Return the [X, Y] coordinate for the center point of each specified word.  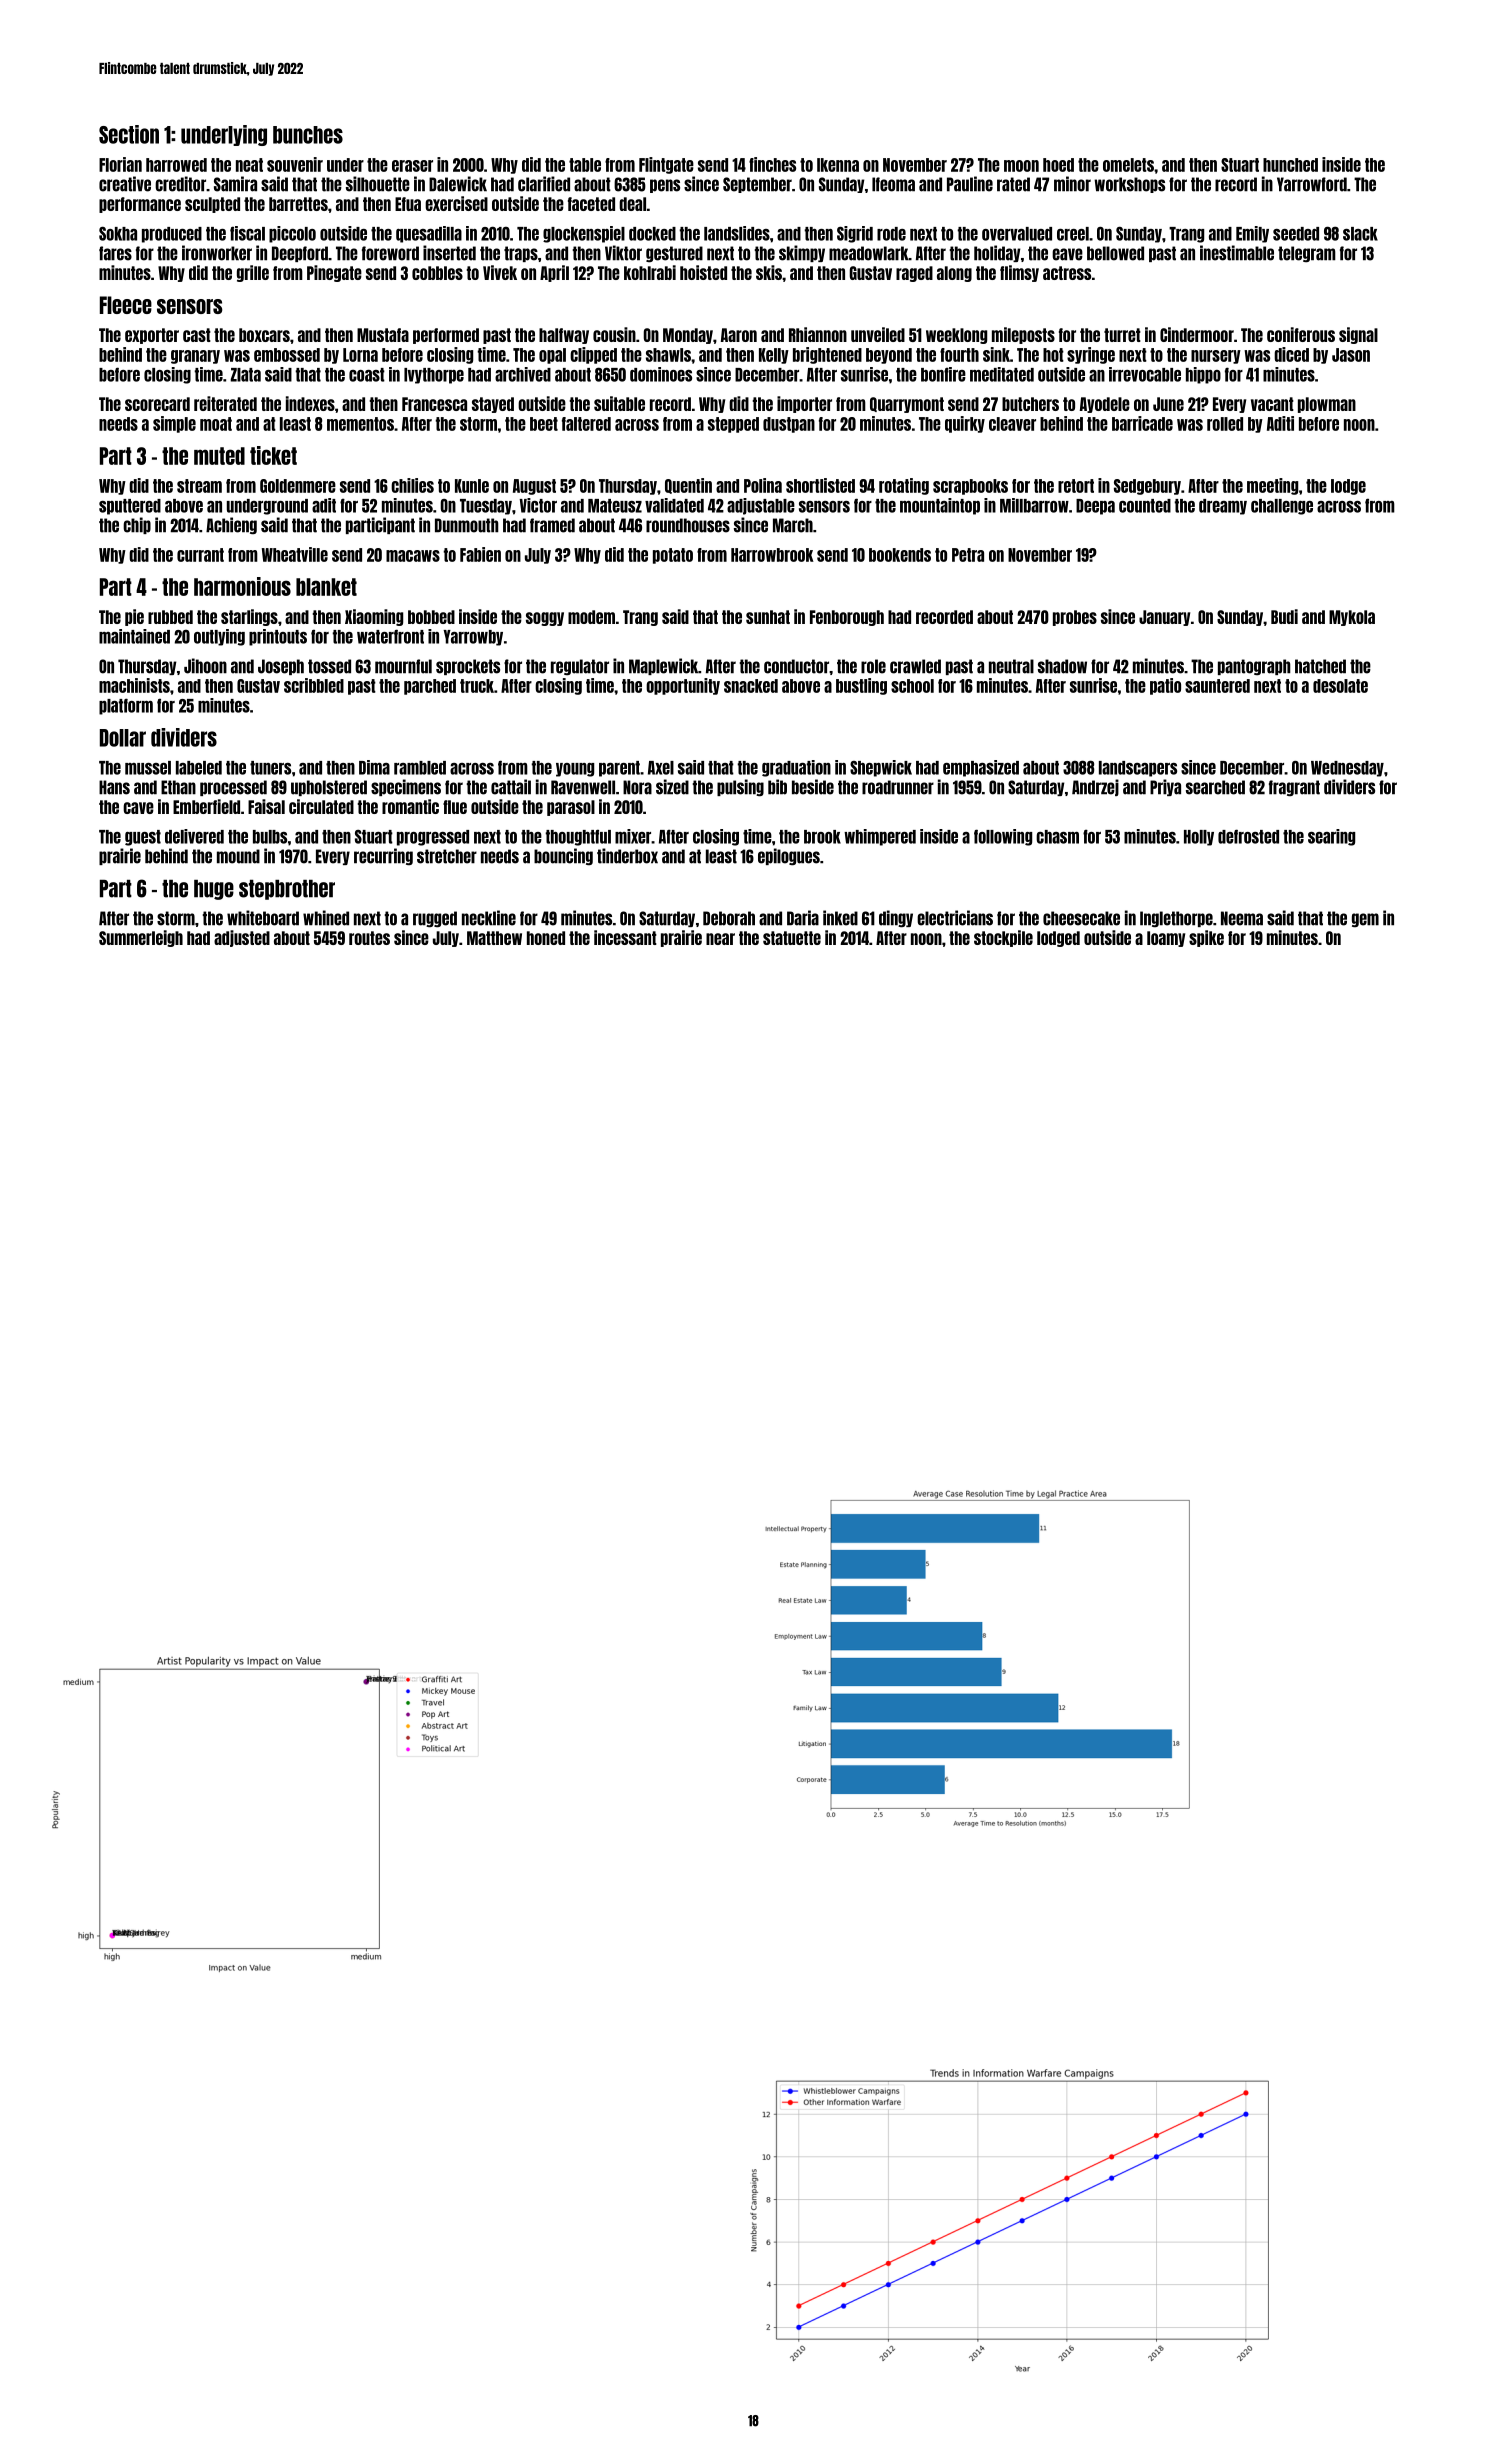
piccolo [292, 234]
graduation [796, 768]
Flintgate [666, 165]
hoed [1058, 165]
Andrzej [1095, 787]
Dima [374, 767]
